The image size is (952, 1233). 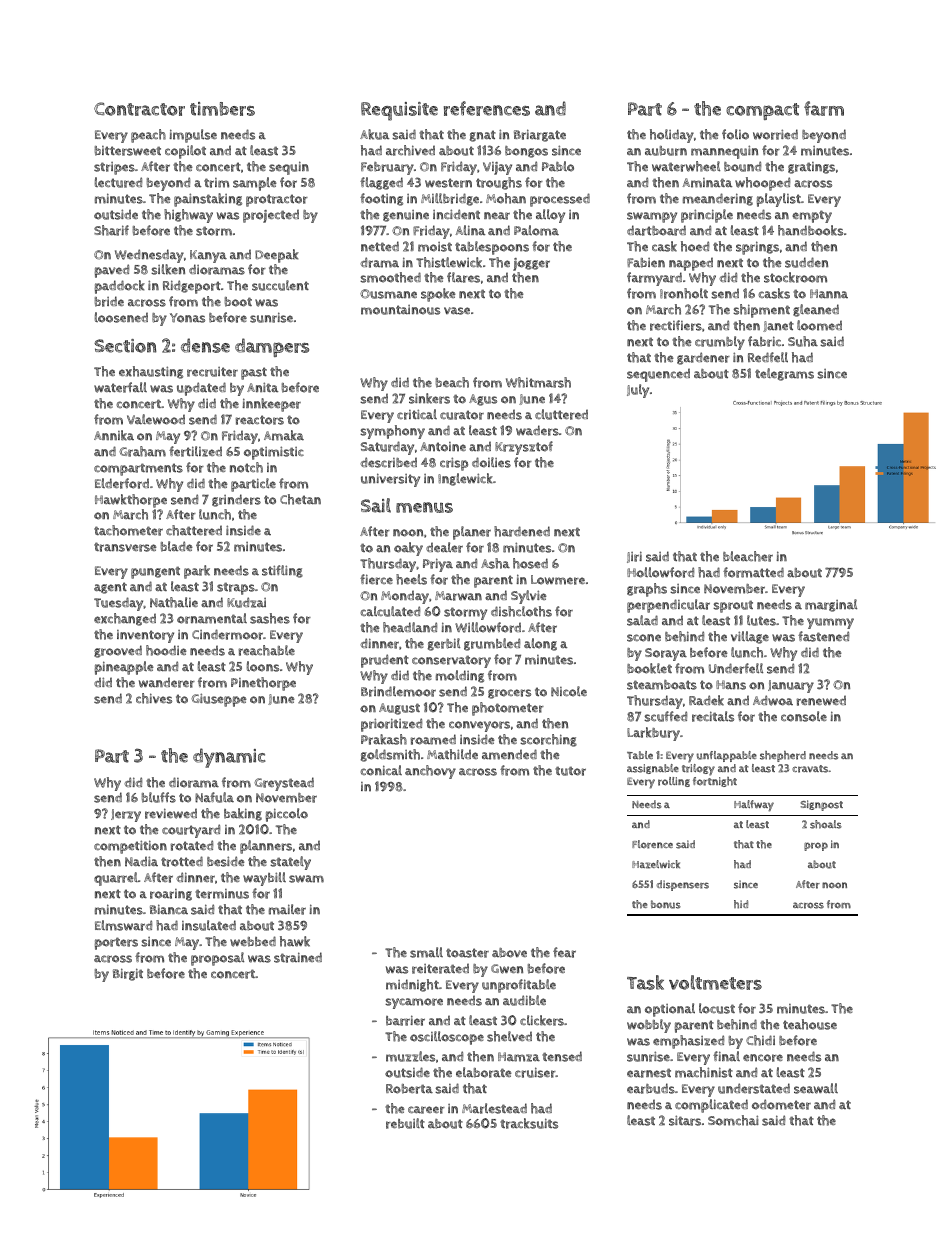 I want to click on rebuilt, so click(x=405, y=1123).
